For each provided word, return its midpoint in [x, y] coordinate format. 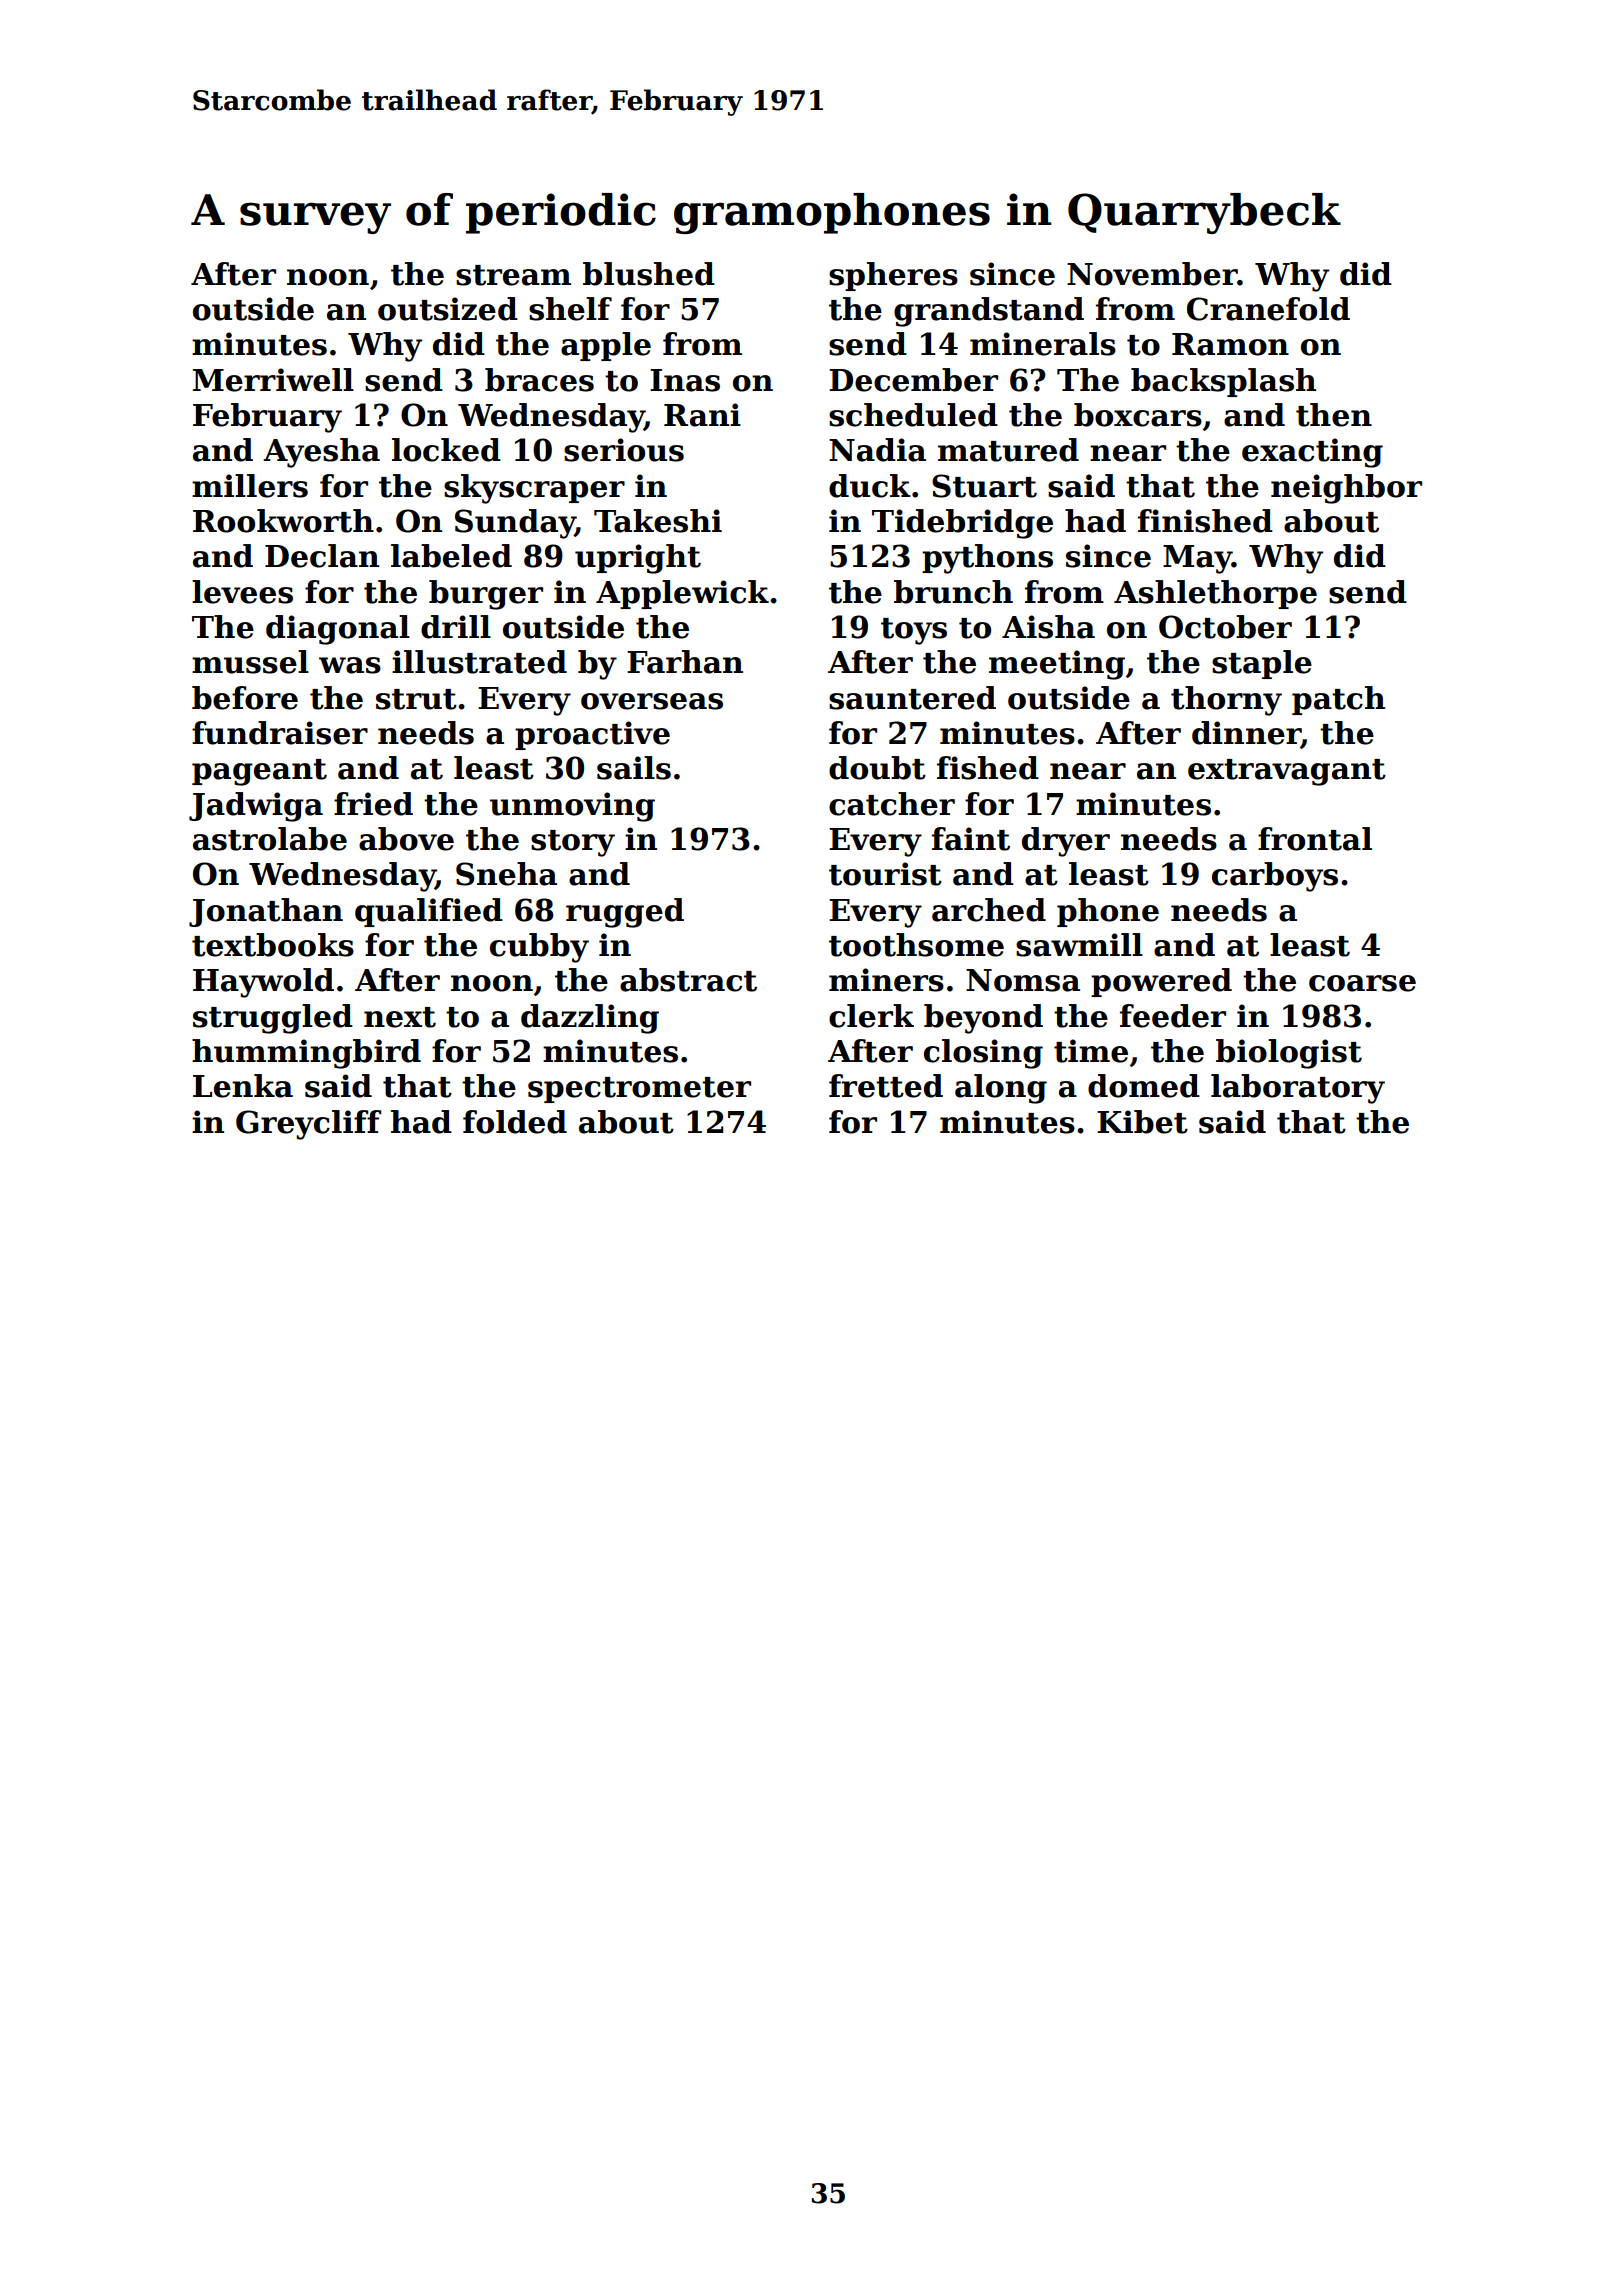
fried [373, 804]
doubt [877, 768]
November [1152, 274]
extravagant [1287, 772]
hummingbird [306, 1054]
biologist [1289, 1054]
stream [513, 275]
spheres [893, 276]
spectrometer [639, 1090]
